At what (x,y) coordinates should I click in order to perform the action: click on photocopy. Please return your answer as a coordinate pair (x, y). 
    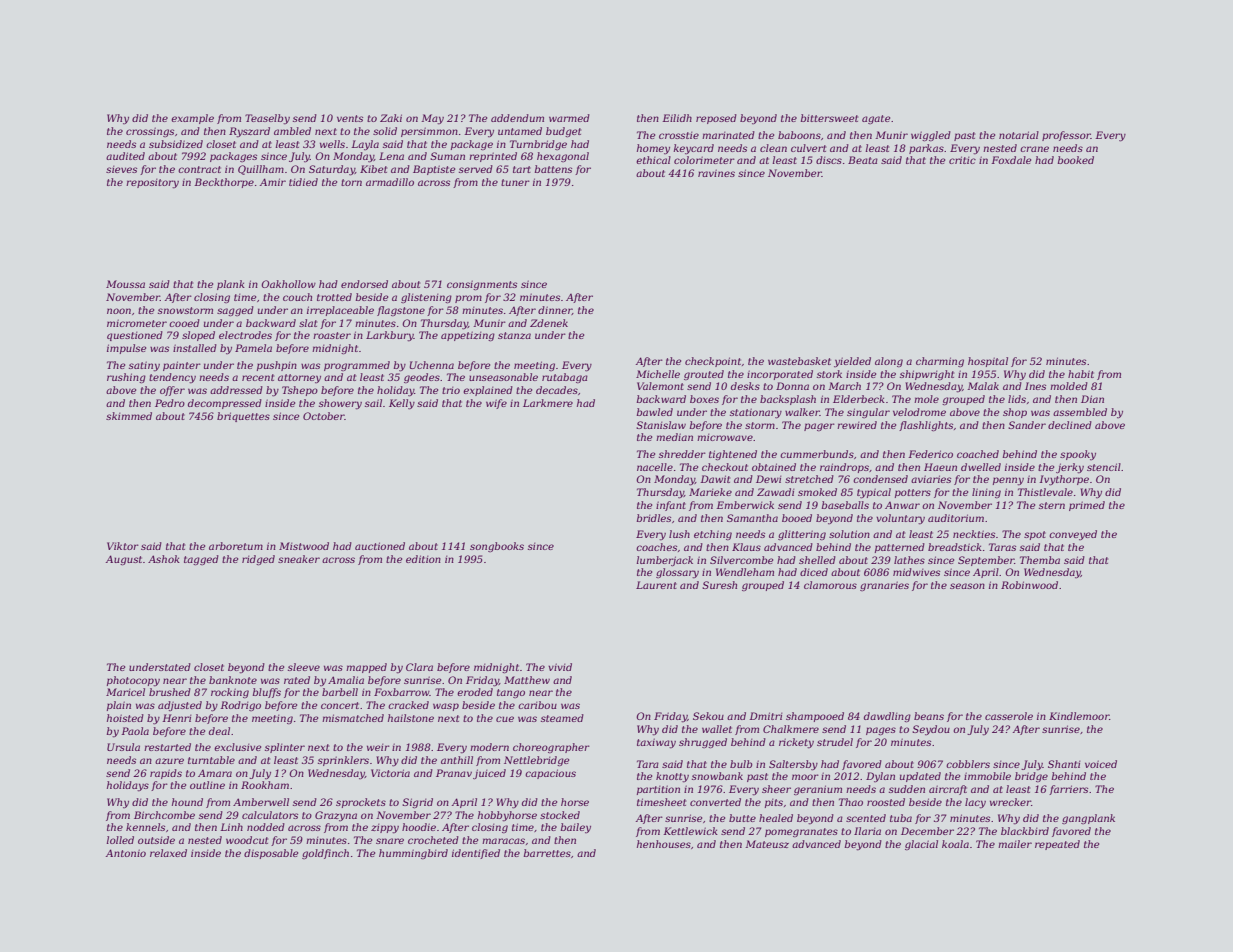
    Looking at the image, I should click on (133, 681).
